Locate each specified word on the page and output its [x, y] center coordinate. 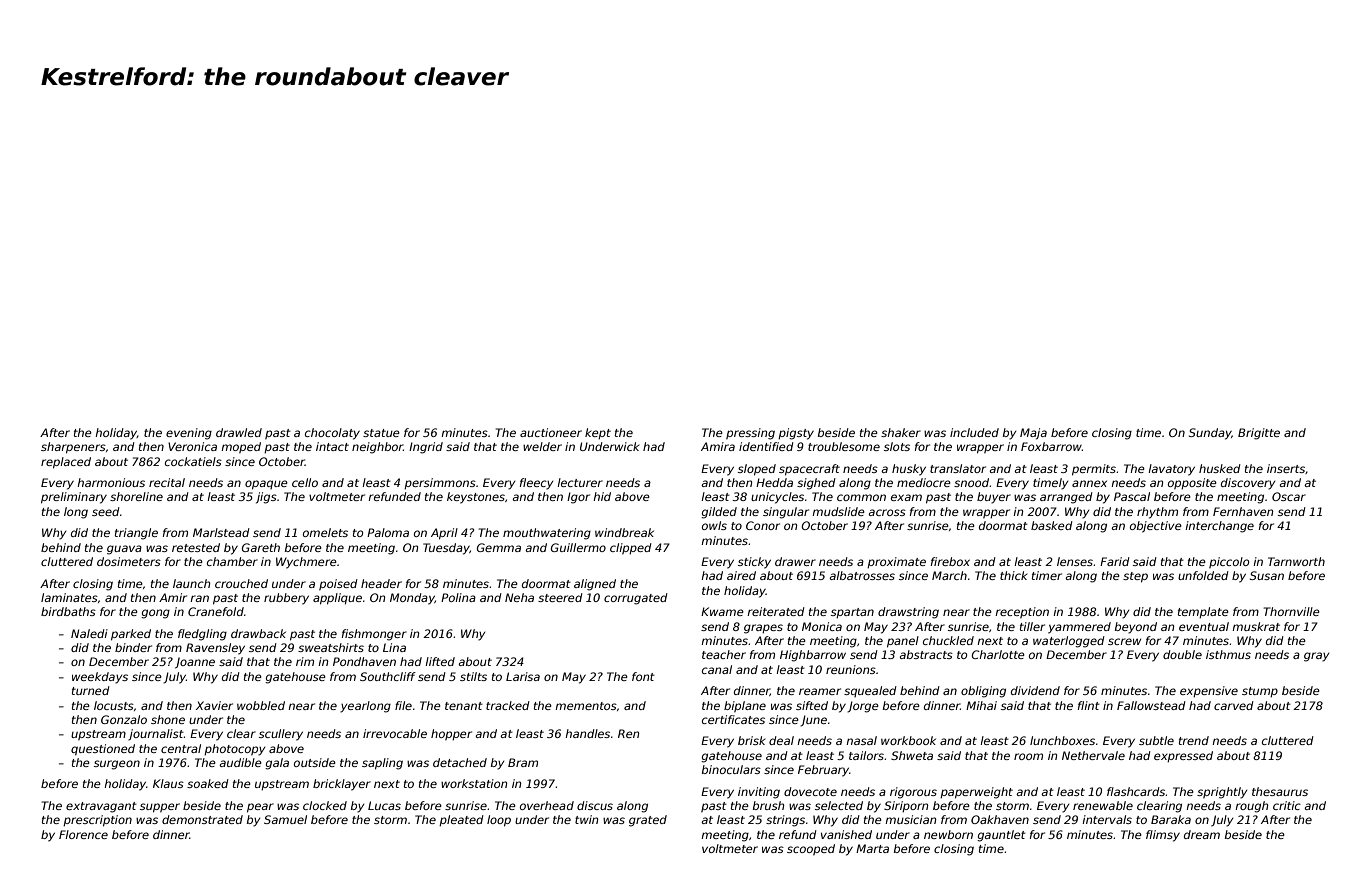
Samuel [285, 819]
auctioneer [551, 432]
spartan [852, 613]
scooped [811, 849]
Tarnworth [1296, 561]
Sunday [1210, 434]
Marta [872, 848]
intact [332, 446]
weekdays [100, 678]
